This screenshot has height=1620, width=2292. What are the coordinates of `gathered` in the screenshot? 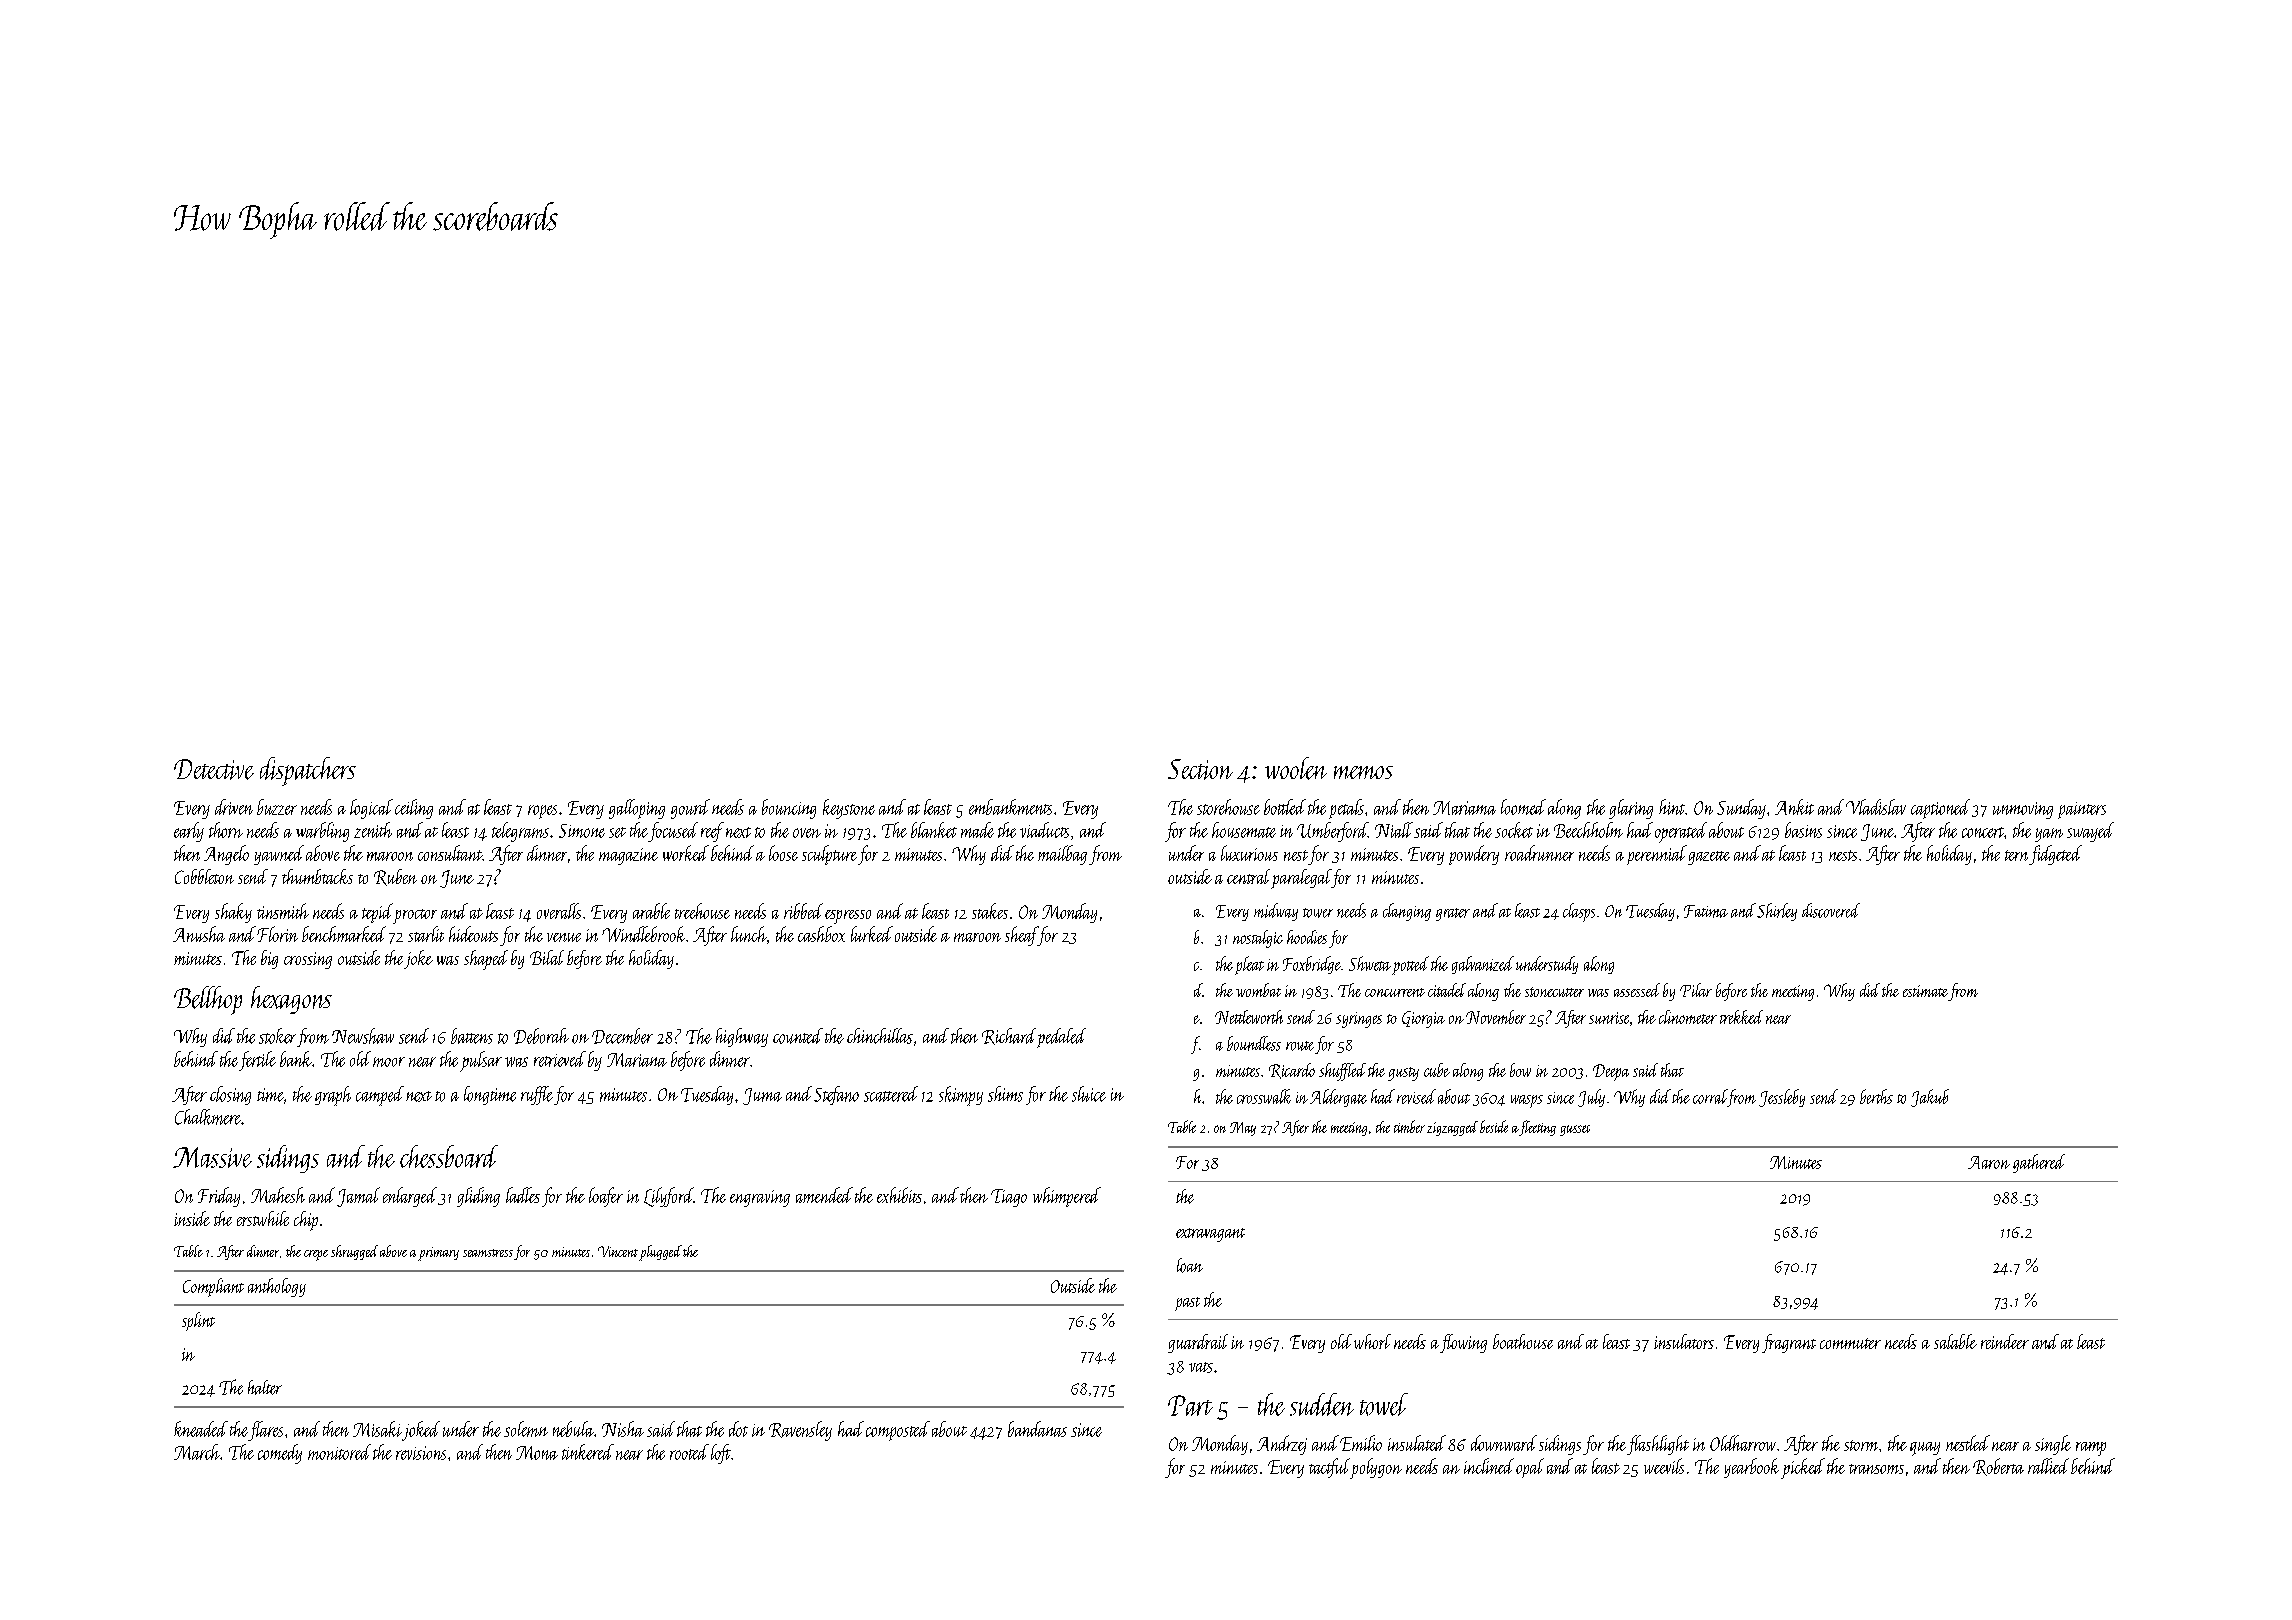 It's located at (2039, 1163).
